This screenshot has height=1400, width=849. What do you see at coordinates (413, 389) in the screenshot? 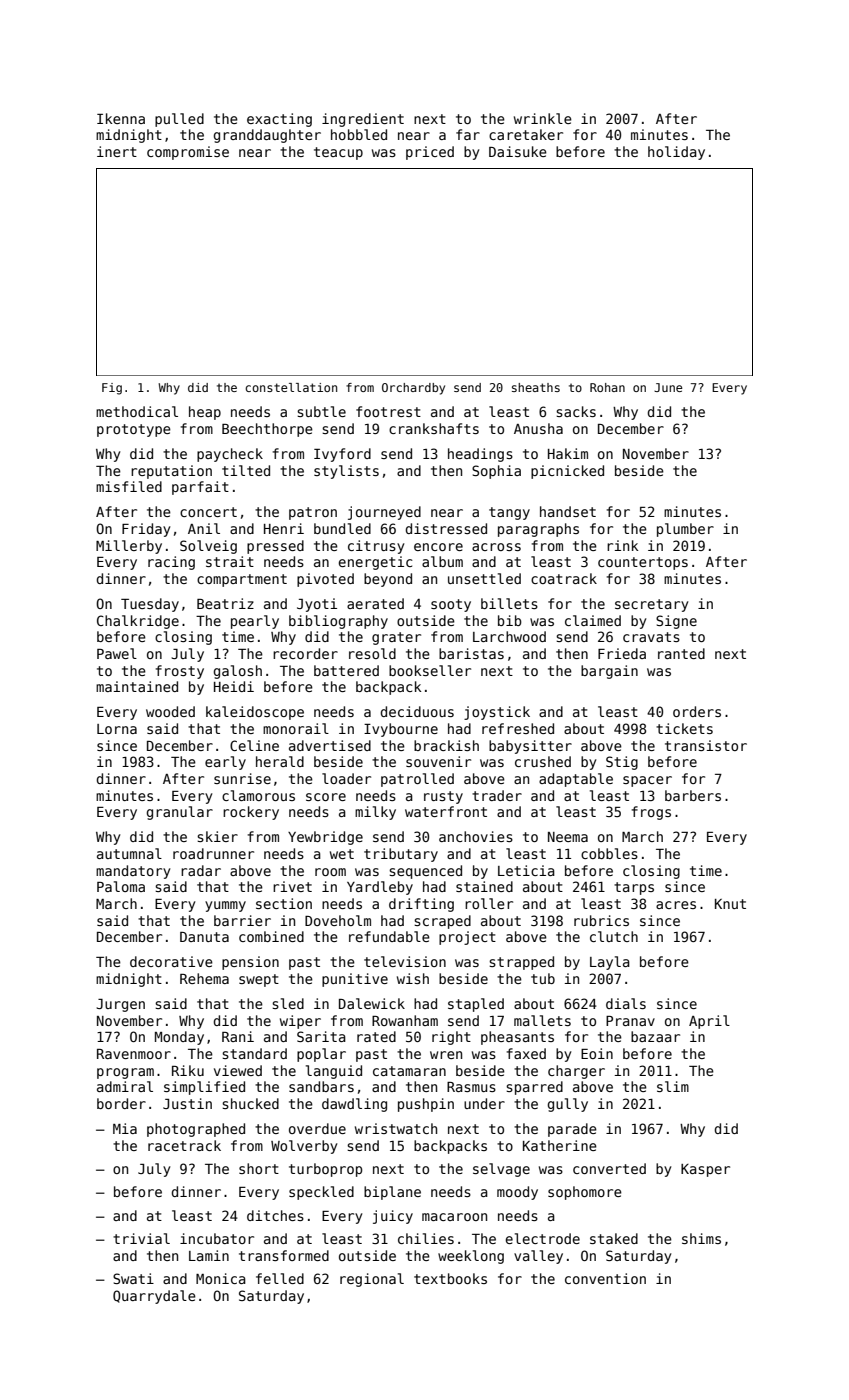
I see `Orchardby` at bounding box center [413, 389].
